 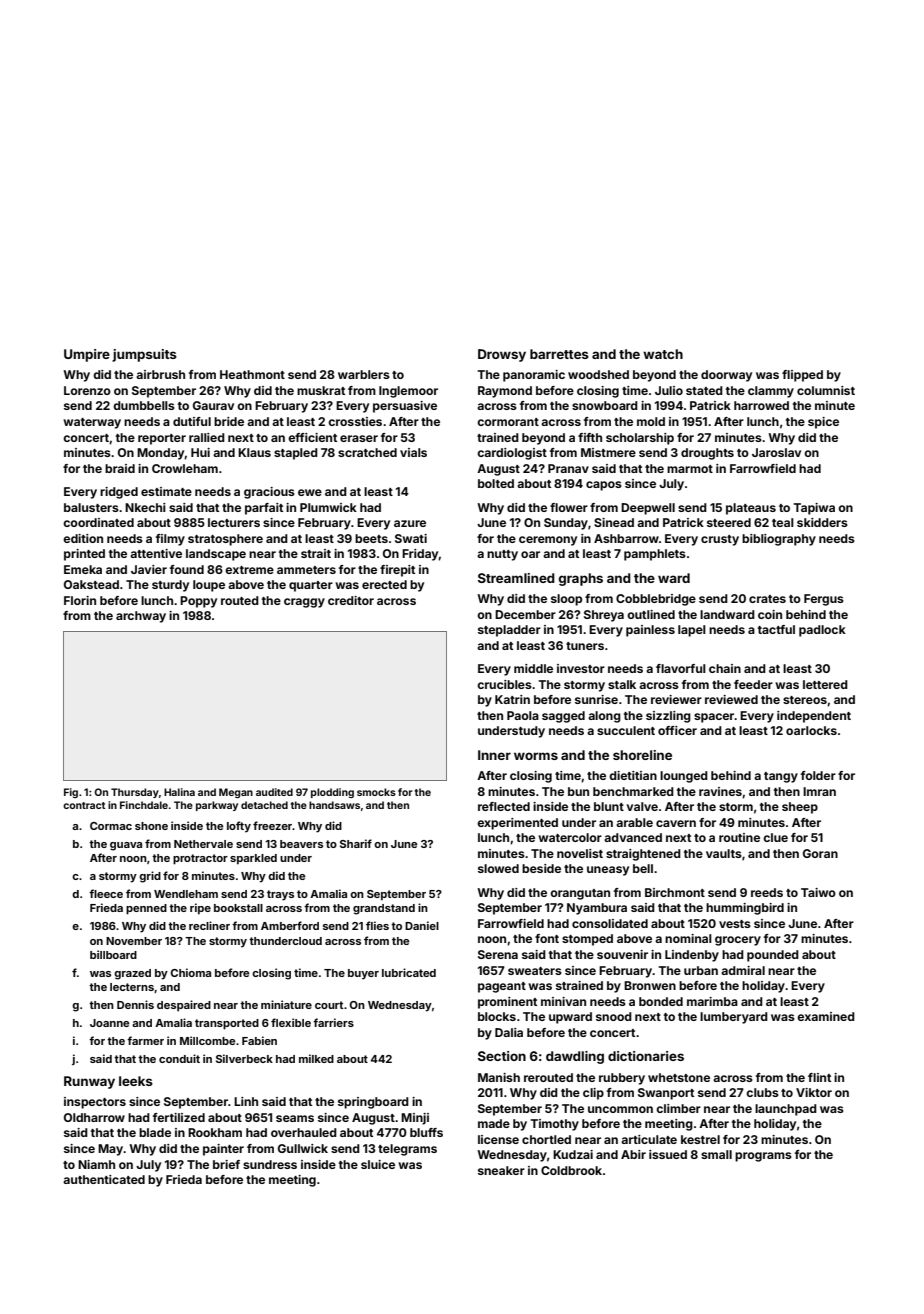 What do you see at coordinates (225, 540) in the image?
I see `stratosphere` at bounding box center [225, 540].
